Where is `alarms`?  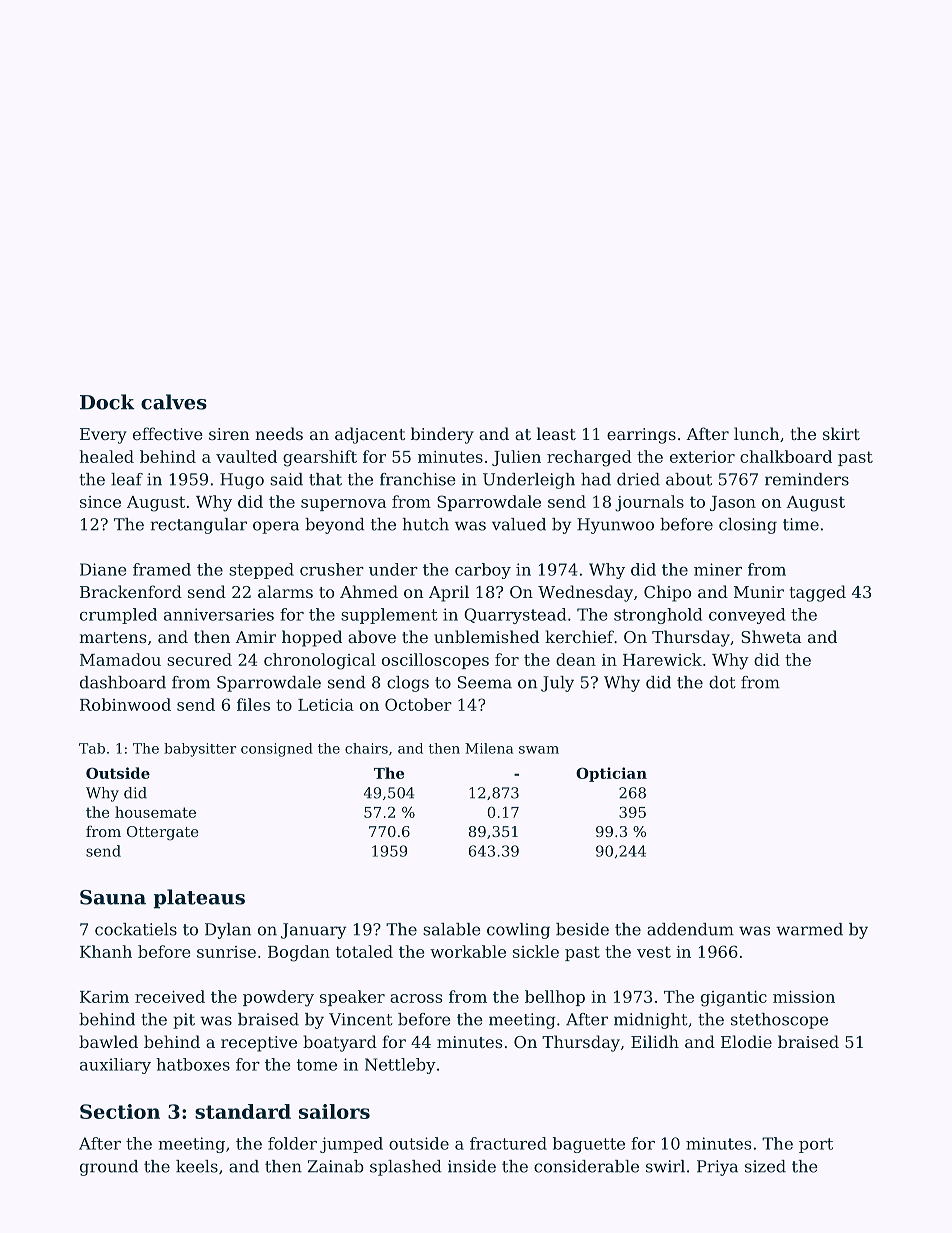 alarms is located at coordinates (285, 591).
